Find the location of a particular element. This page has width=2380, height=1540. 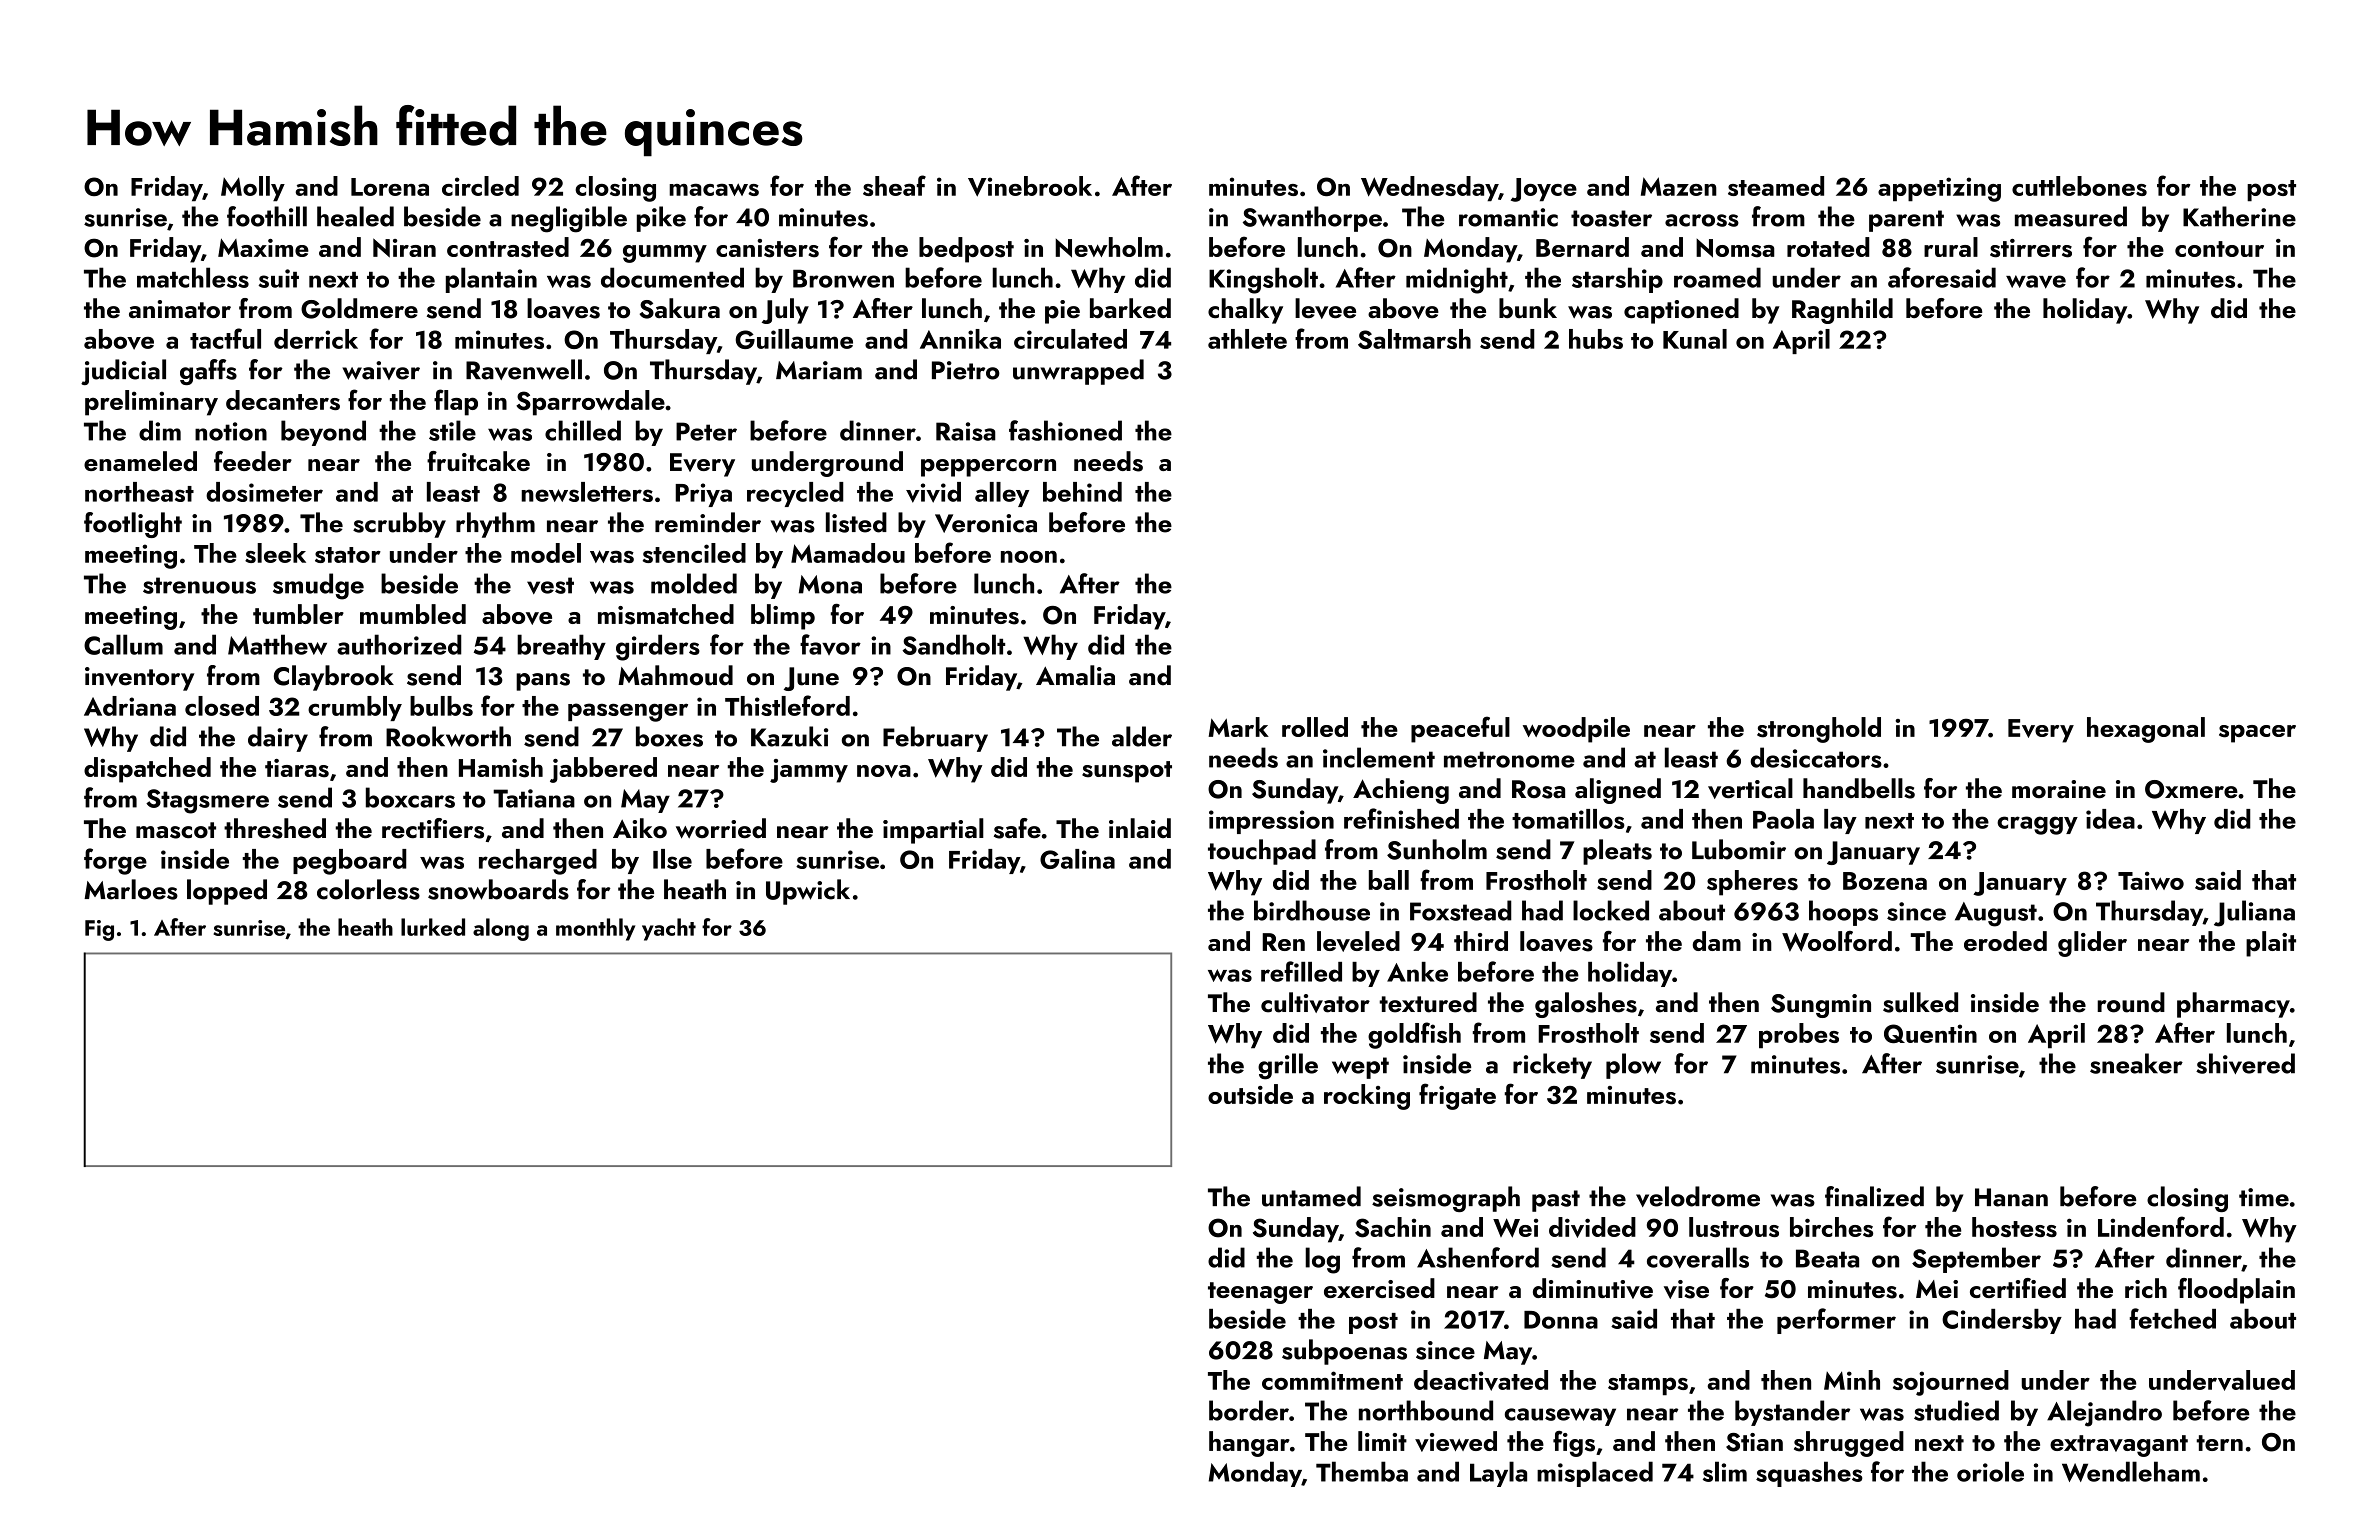

desiccators is located at coordinates (1816, 757).
